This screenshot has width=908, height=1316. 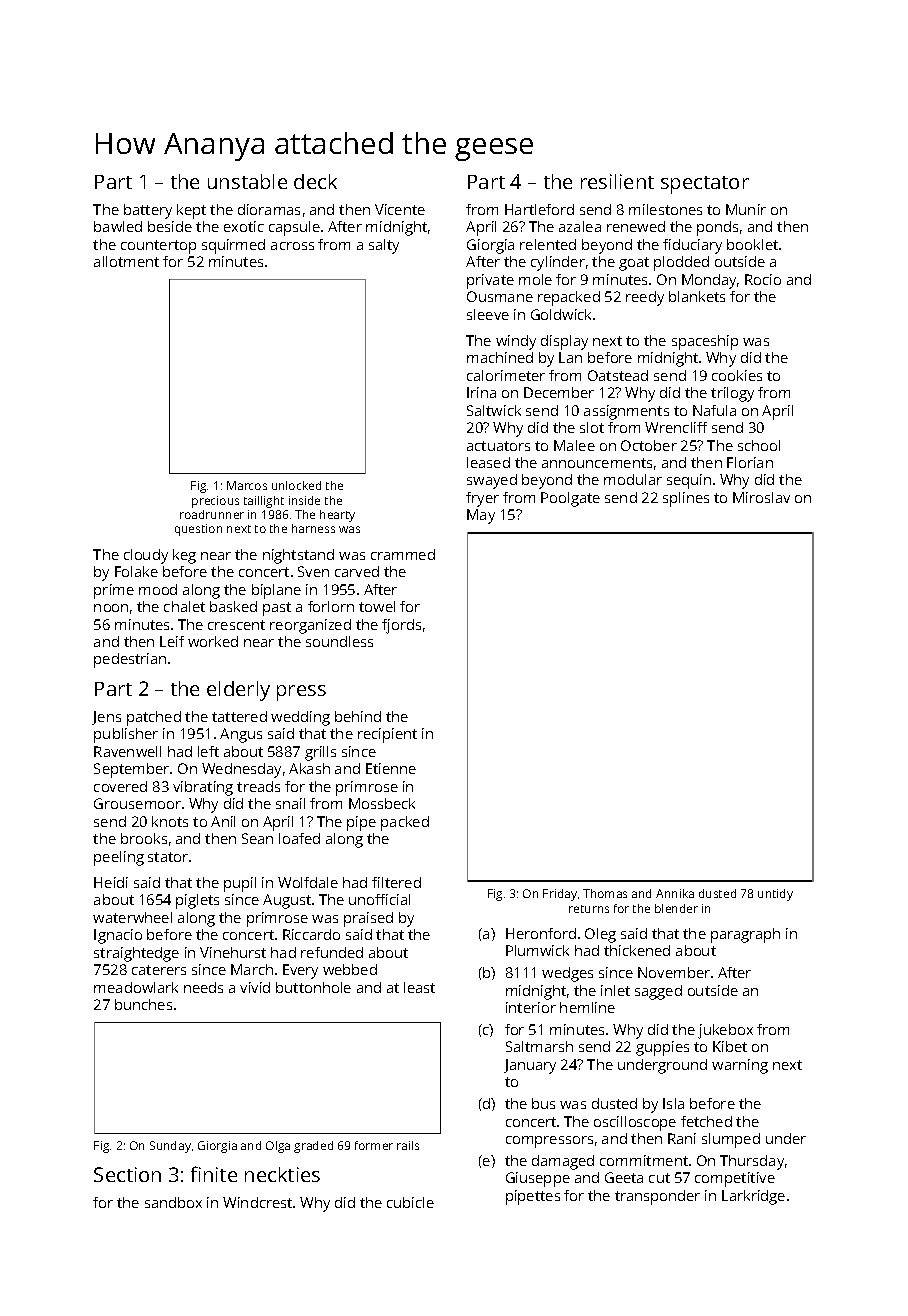 I want to click on Sunday, so click(x=170, y=1147).
